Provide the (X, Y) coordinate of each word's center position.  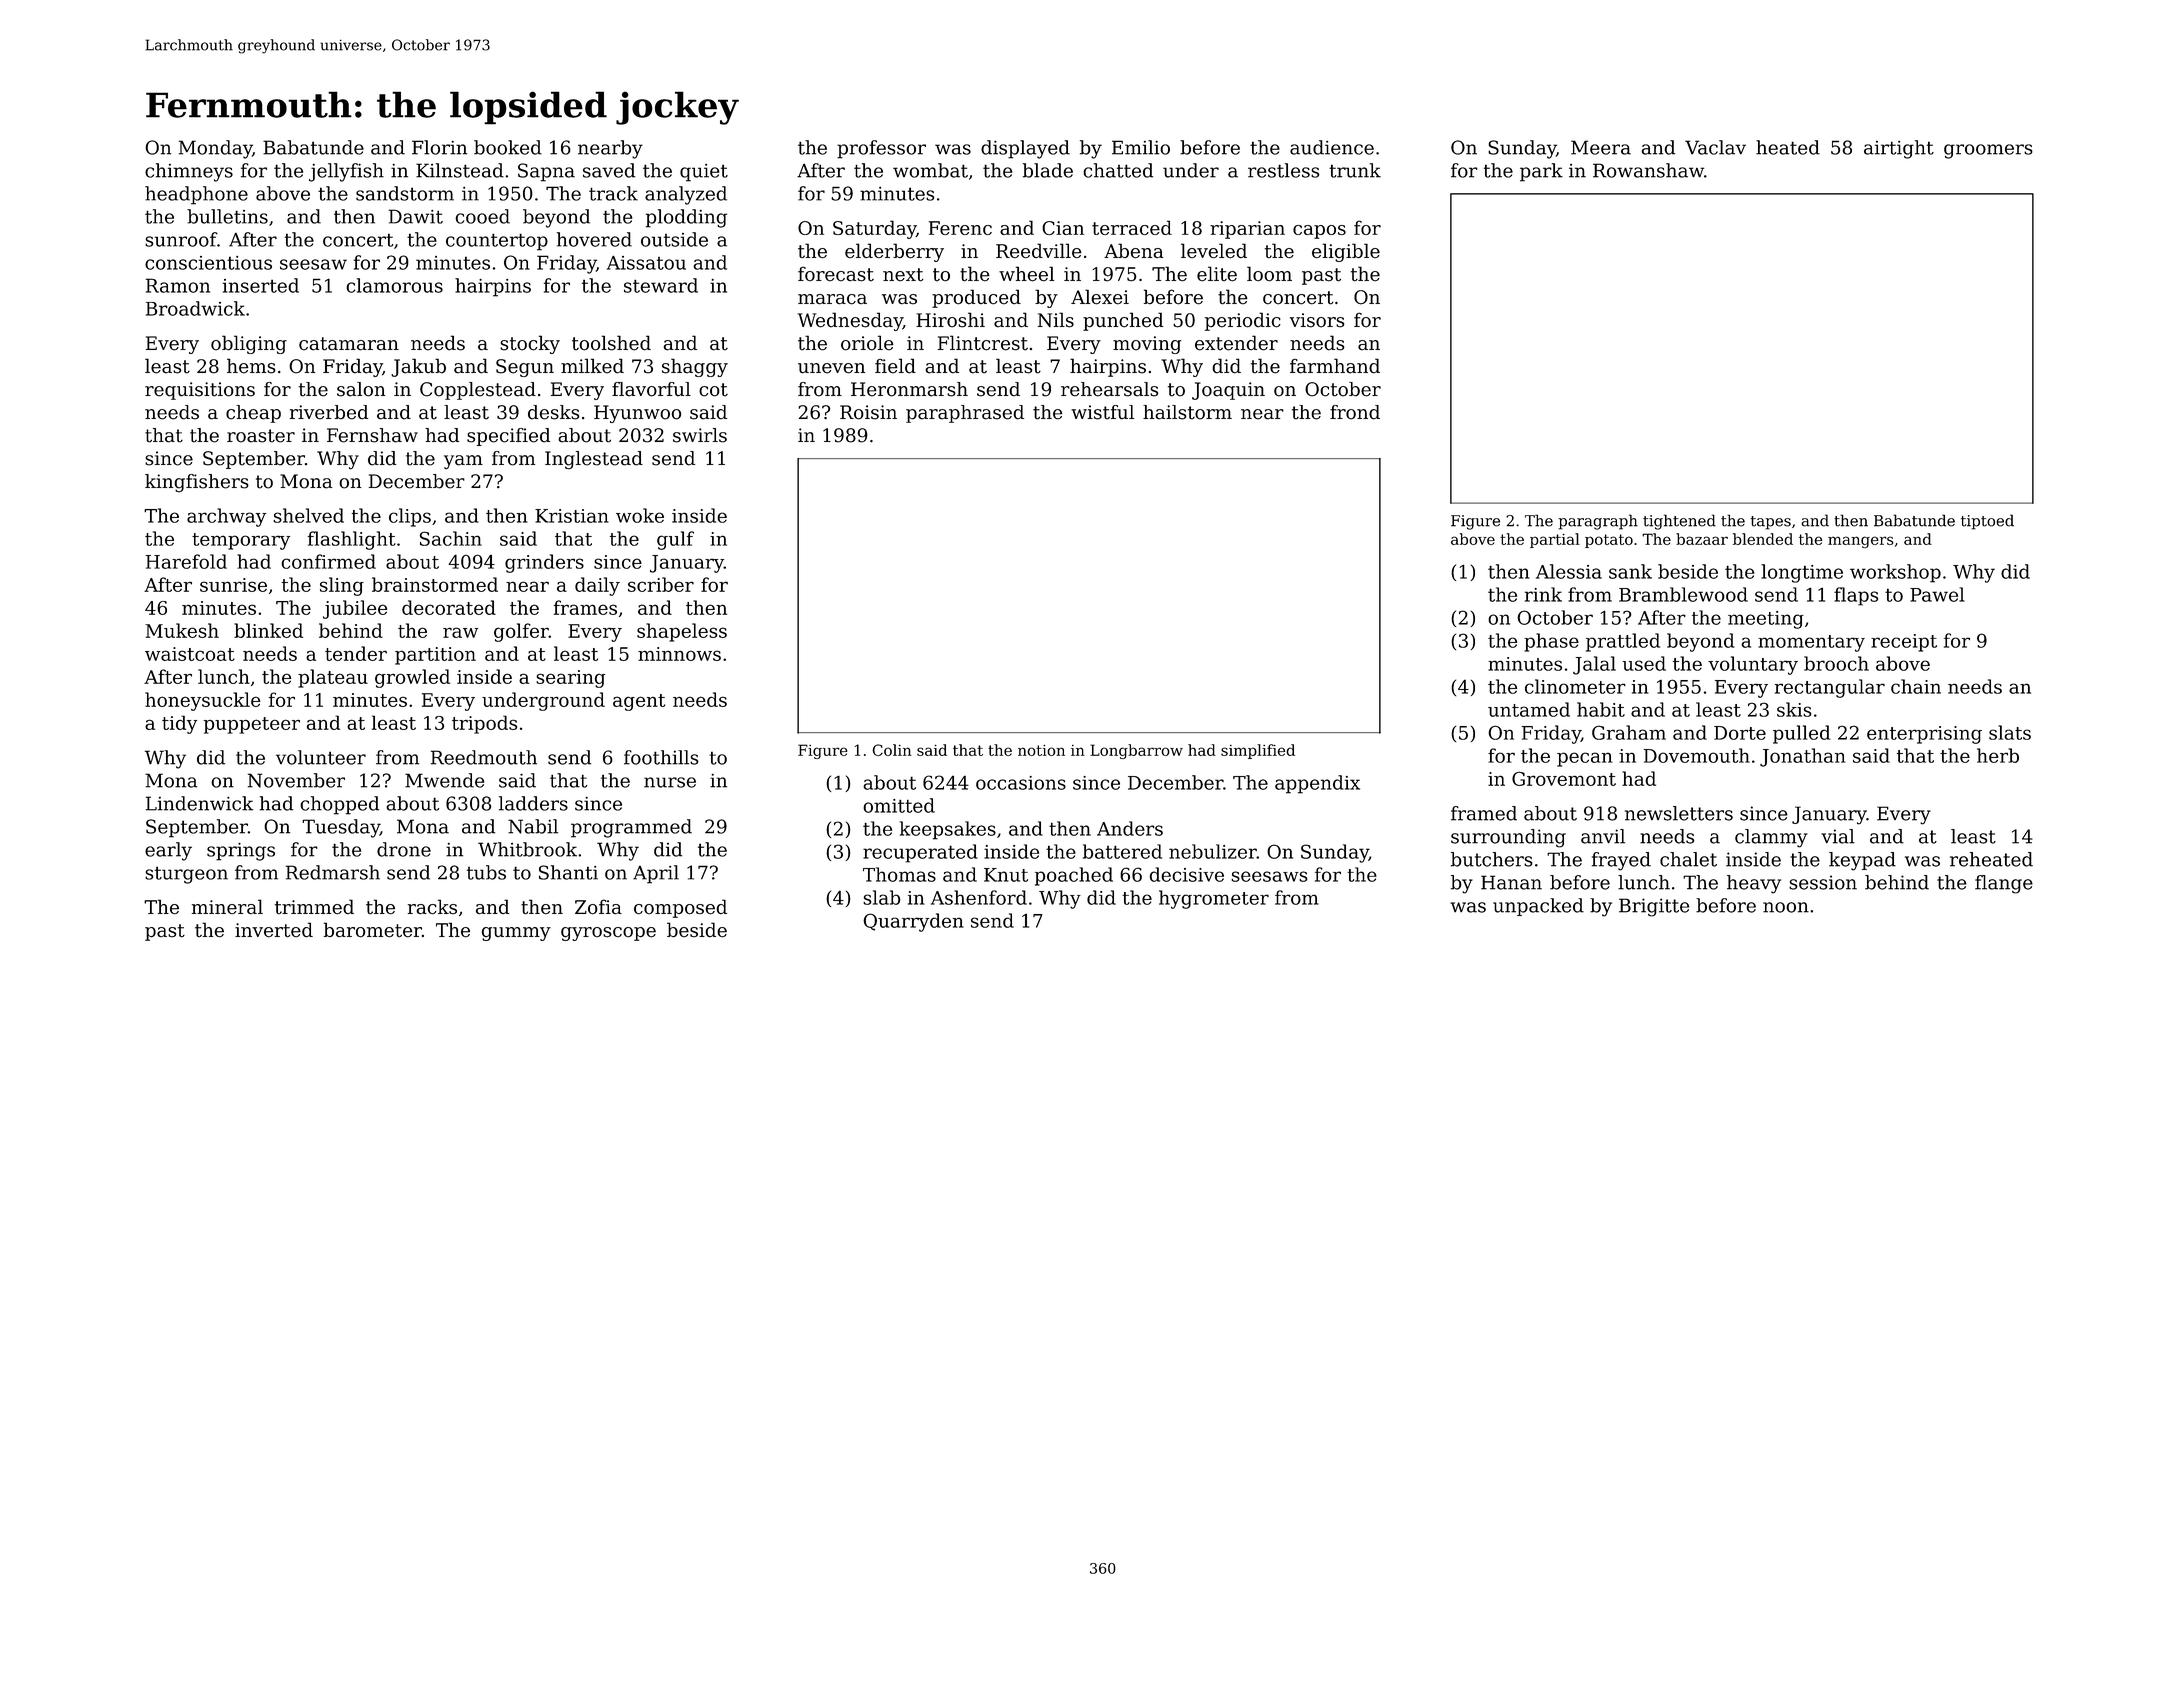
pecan (1585, 759)
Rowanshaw (1648, 170)
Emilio (1141, 147)
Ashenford (979, 897)
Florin (439, 147)
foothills (661, 757)
